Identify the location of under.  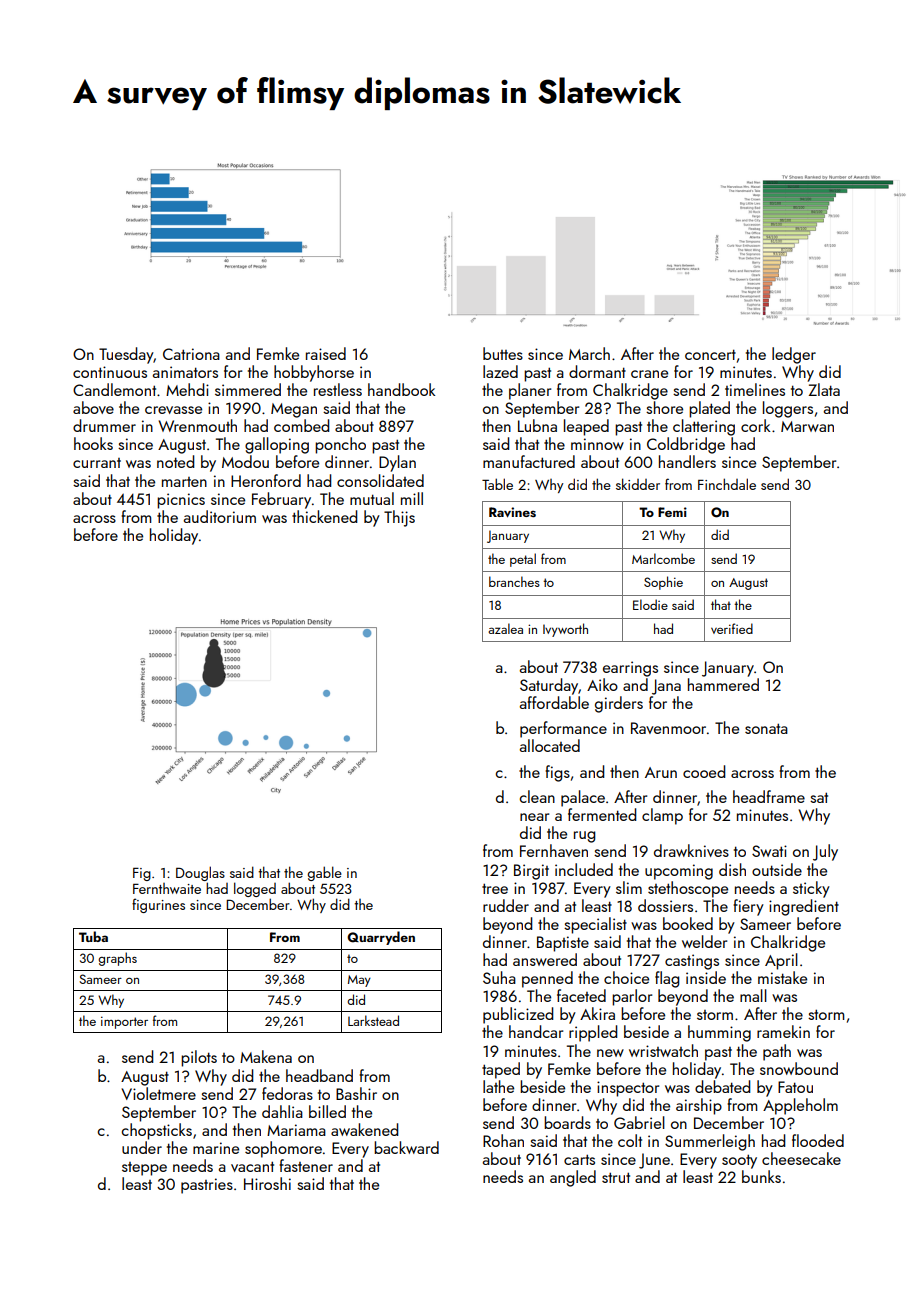
(142, 1147).
